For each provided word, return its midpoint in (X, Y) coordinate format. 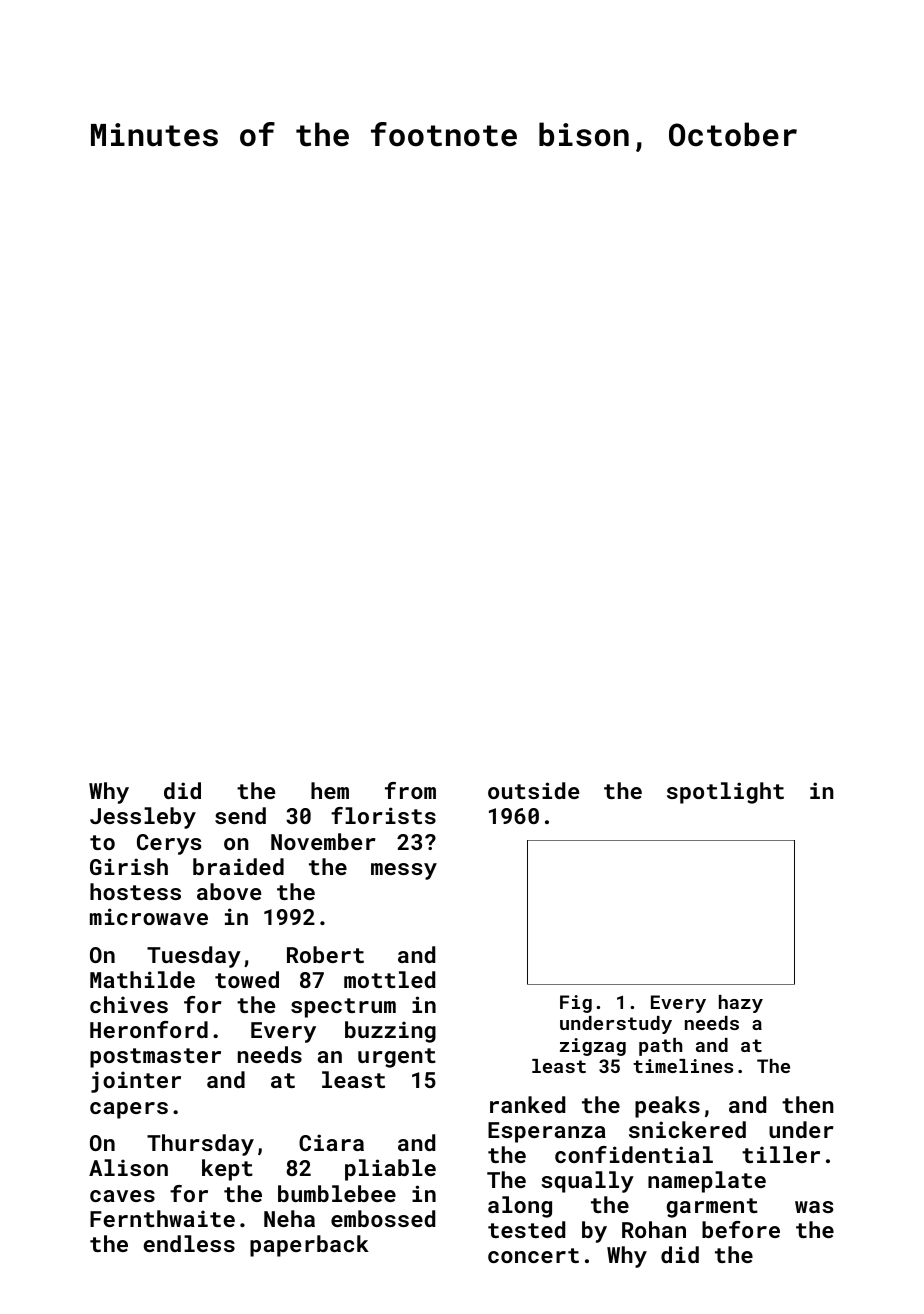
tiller (781, 1154)
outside (533, 790)
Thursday (200, 1145)
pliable (390, 1170)
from (410, 790)
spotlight (725, 793)
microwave (149, 916)
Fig (576, 1004)
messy (404, 871)
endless (189, 1243)
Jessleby (143, 818)
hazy (741, 1004)
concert (533, 1255)
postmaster (155, 1058)
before (741, 1229)
